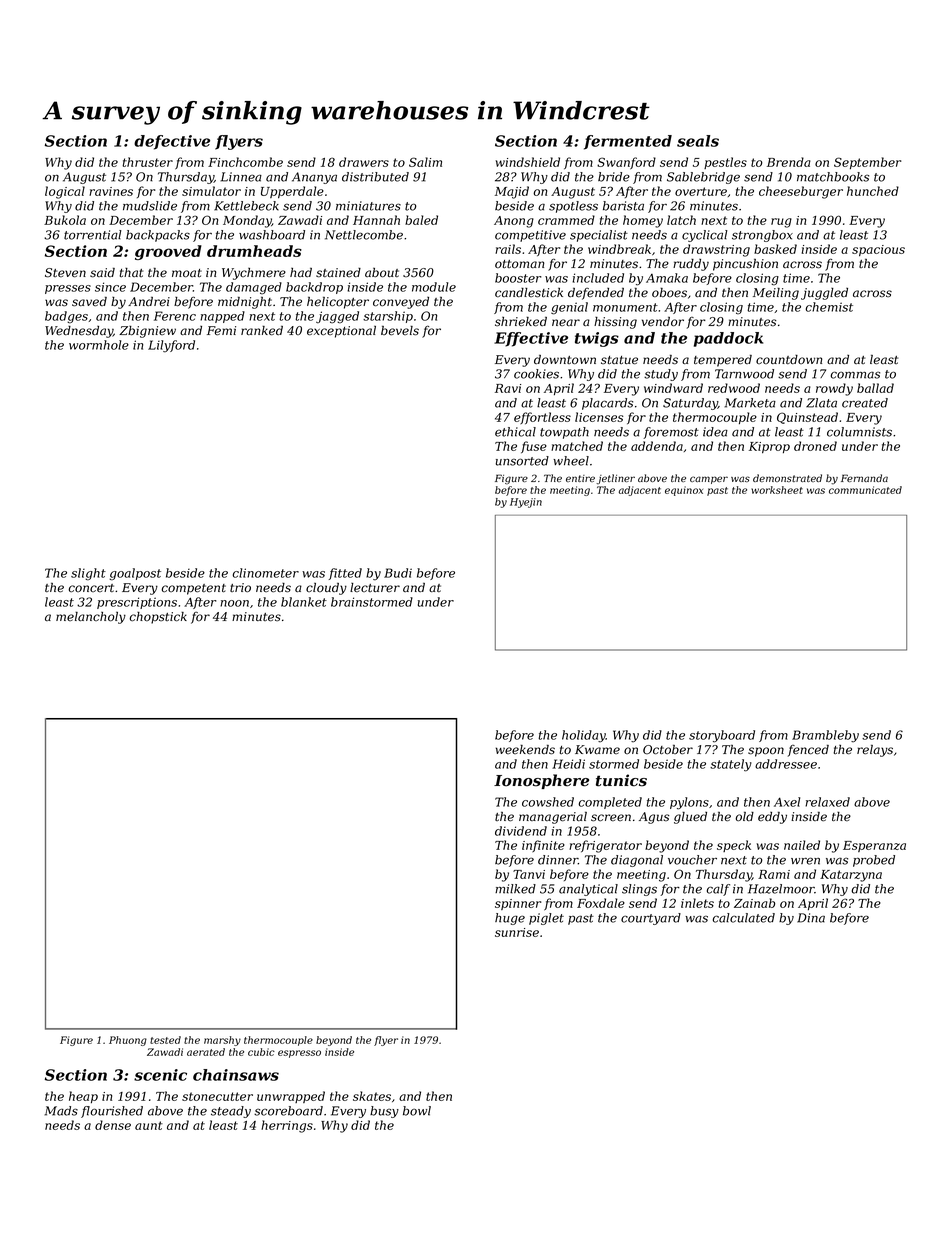 The width and height of the image is (952, 1233). Describe the element at coordinates (829, 307) in the image. I see `chemist` at that location.
